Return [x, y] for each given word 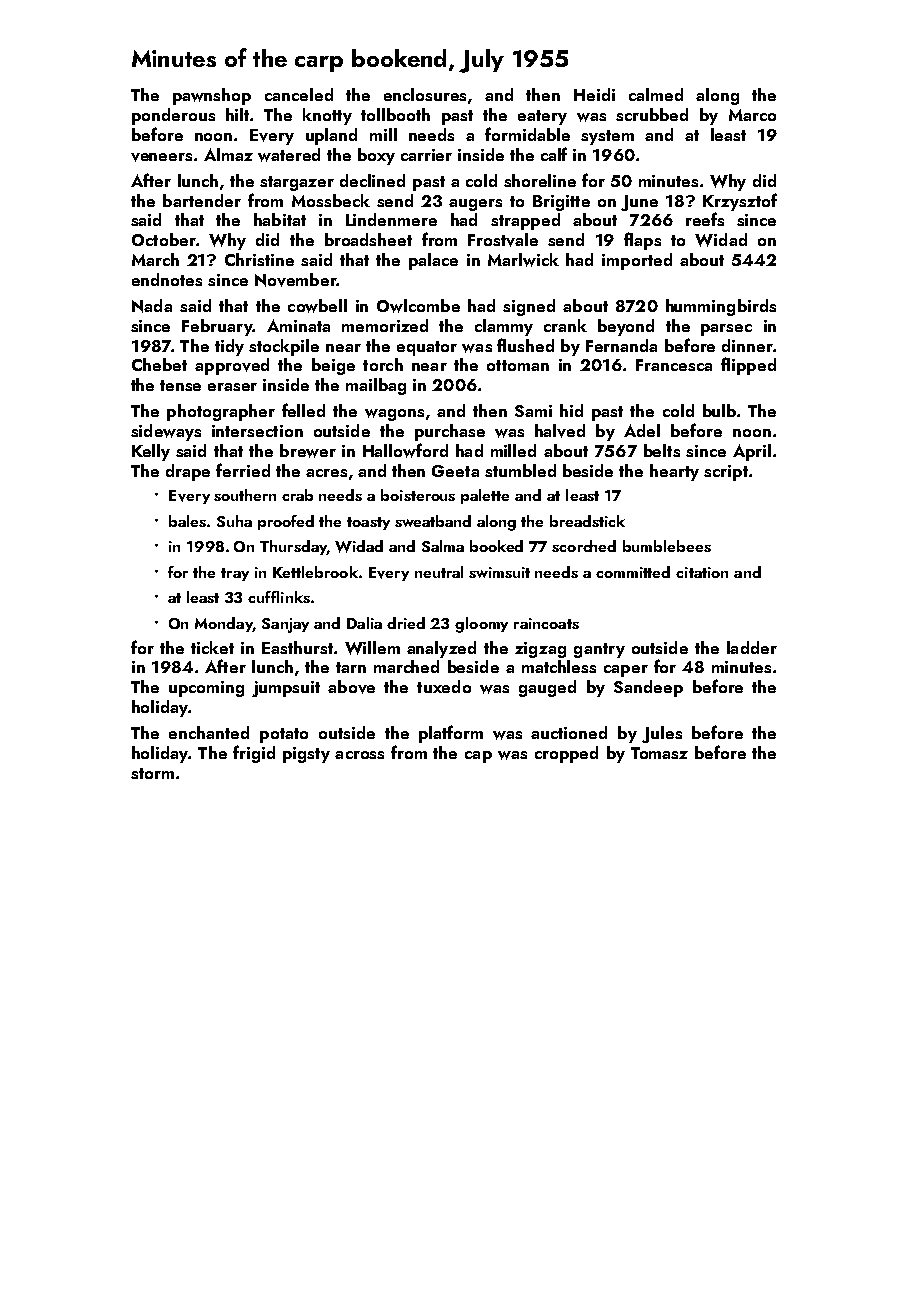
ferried [243, 470]
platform [451, 734]
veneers [161, 157]
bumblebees [667, 546]
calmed [656, 94]
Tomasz [659, 753]
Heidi [594, 94]
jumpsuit [286, 689]
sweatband [433, 521]
